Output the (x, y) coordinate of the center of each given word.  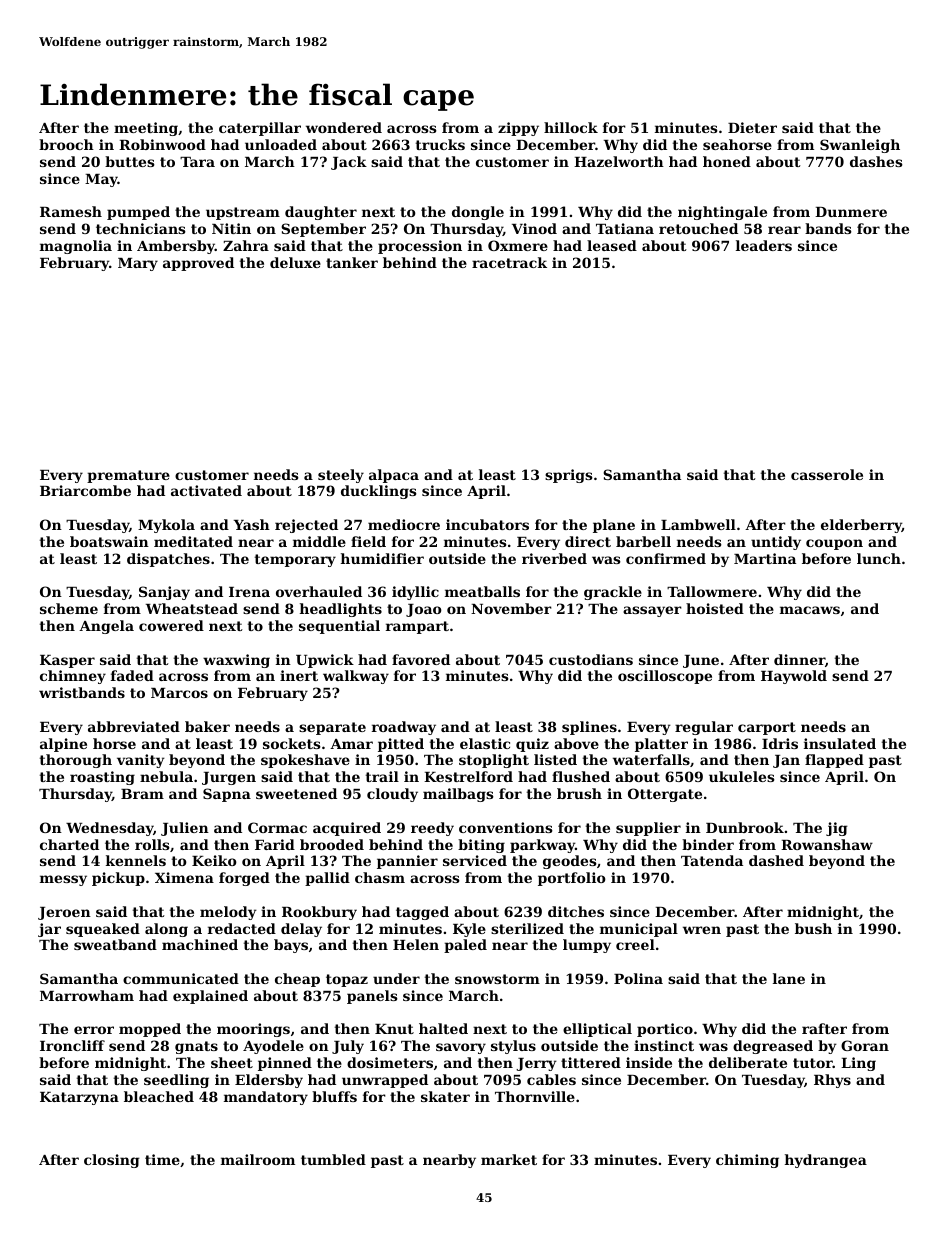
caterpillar (260, 129)
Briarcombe (85, 490)
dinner (799, 659)
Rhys (832, 1081)
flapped (834, 761)
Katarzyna (79, 1098)
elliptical (597, 1030)
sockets (292, 743)
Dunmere (851, 212)
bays (291, 946)
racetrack (509, 262)
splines (589, 728)
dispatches (168, 560)
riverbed (554, 558)
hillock (571, 127)
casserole (827, 474)
